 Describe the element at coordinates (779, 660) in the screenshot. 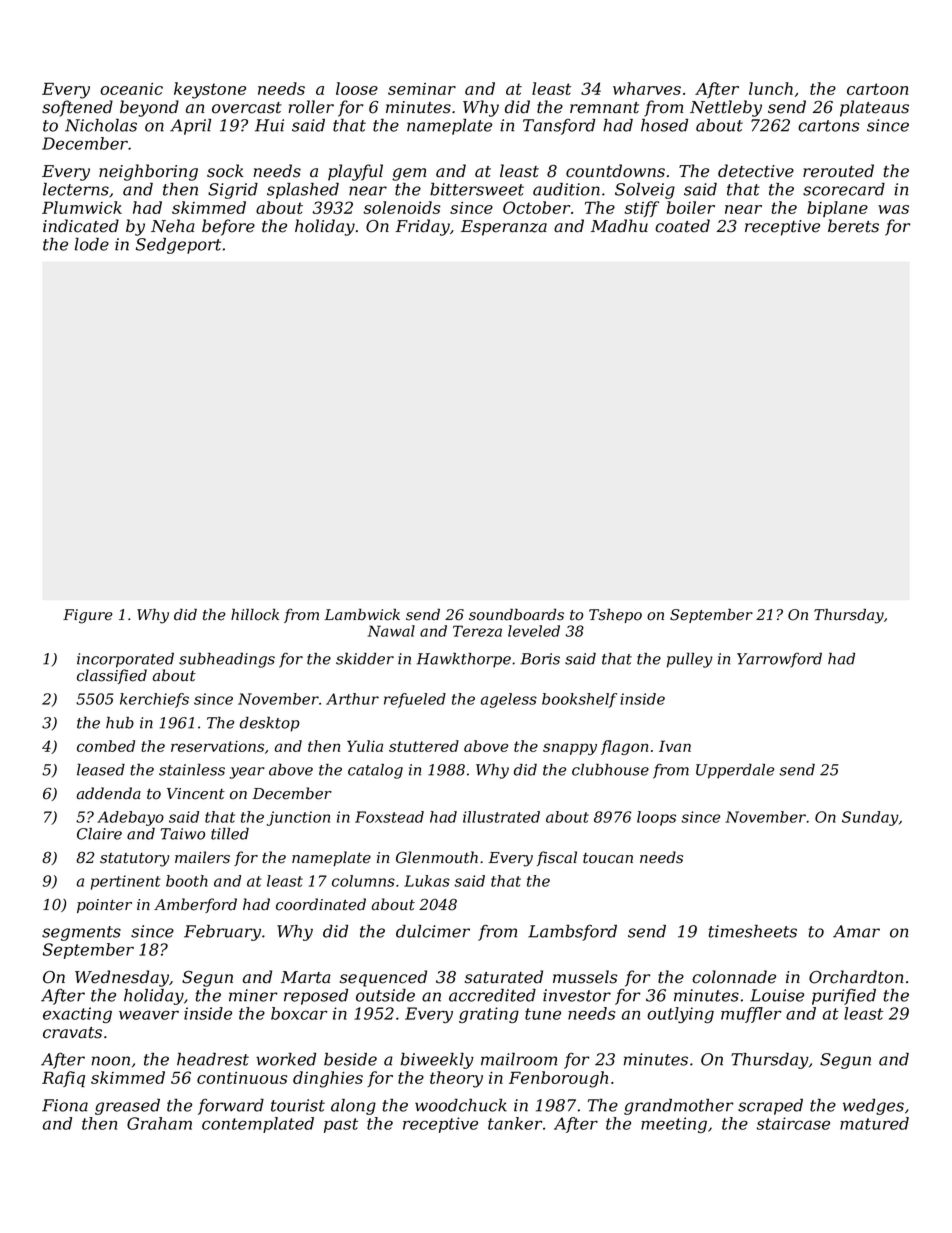

I see `Yarrowford` at that location.
